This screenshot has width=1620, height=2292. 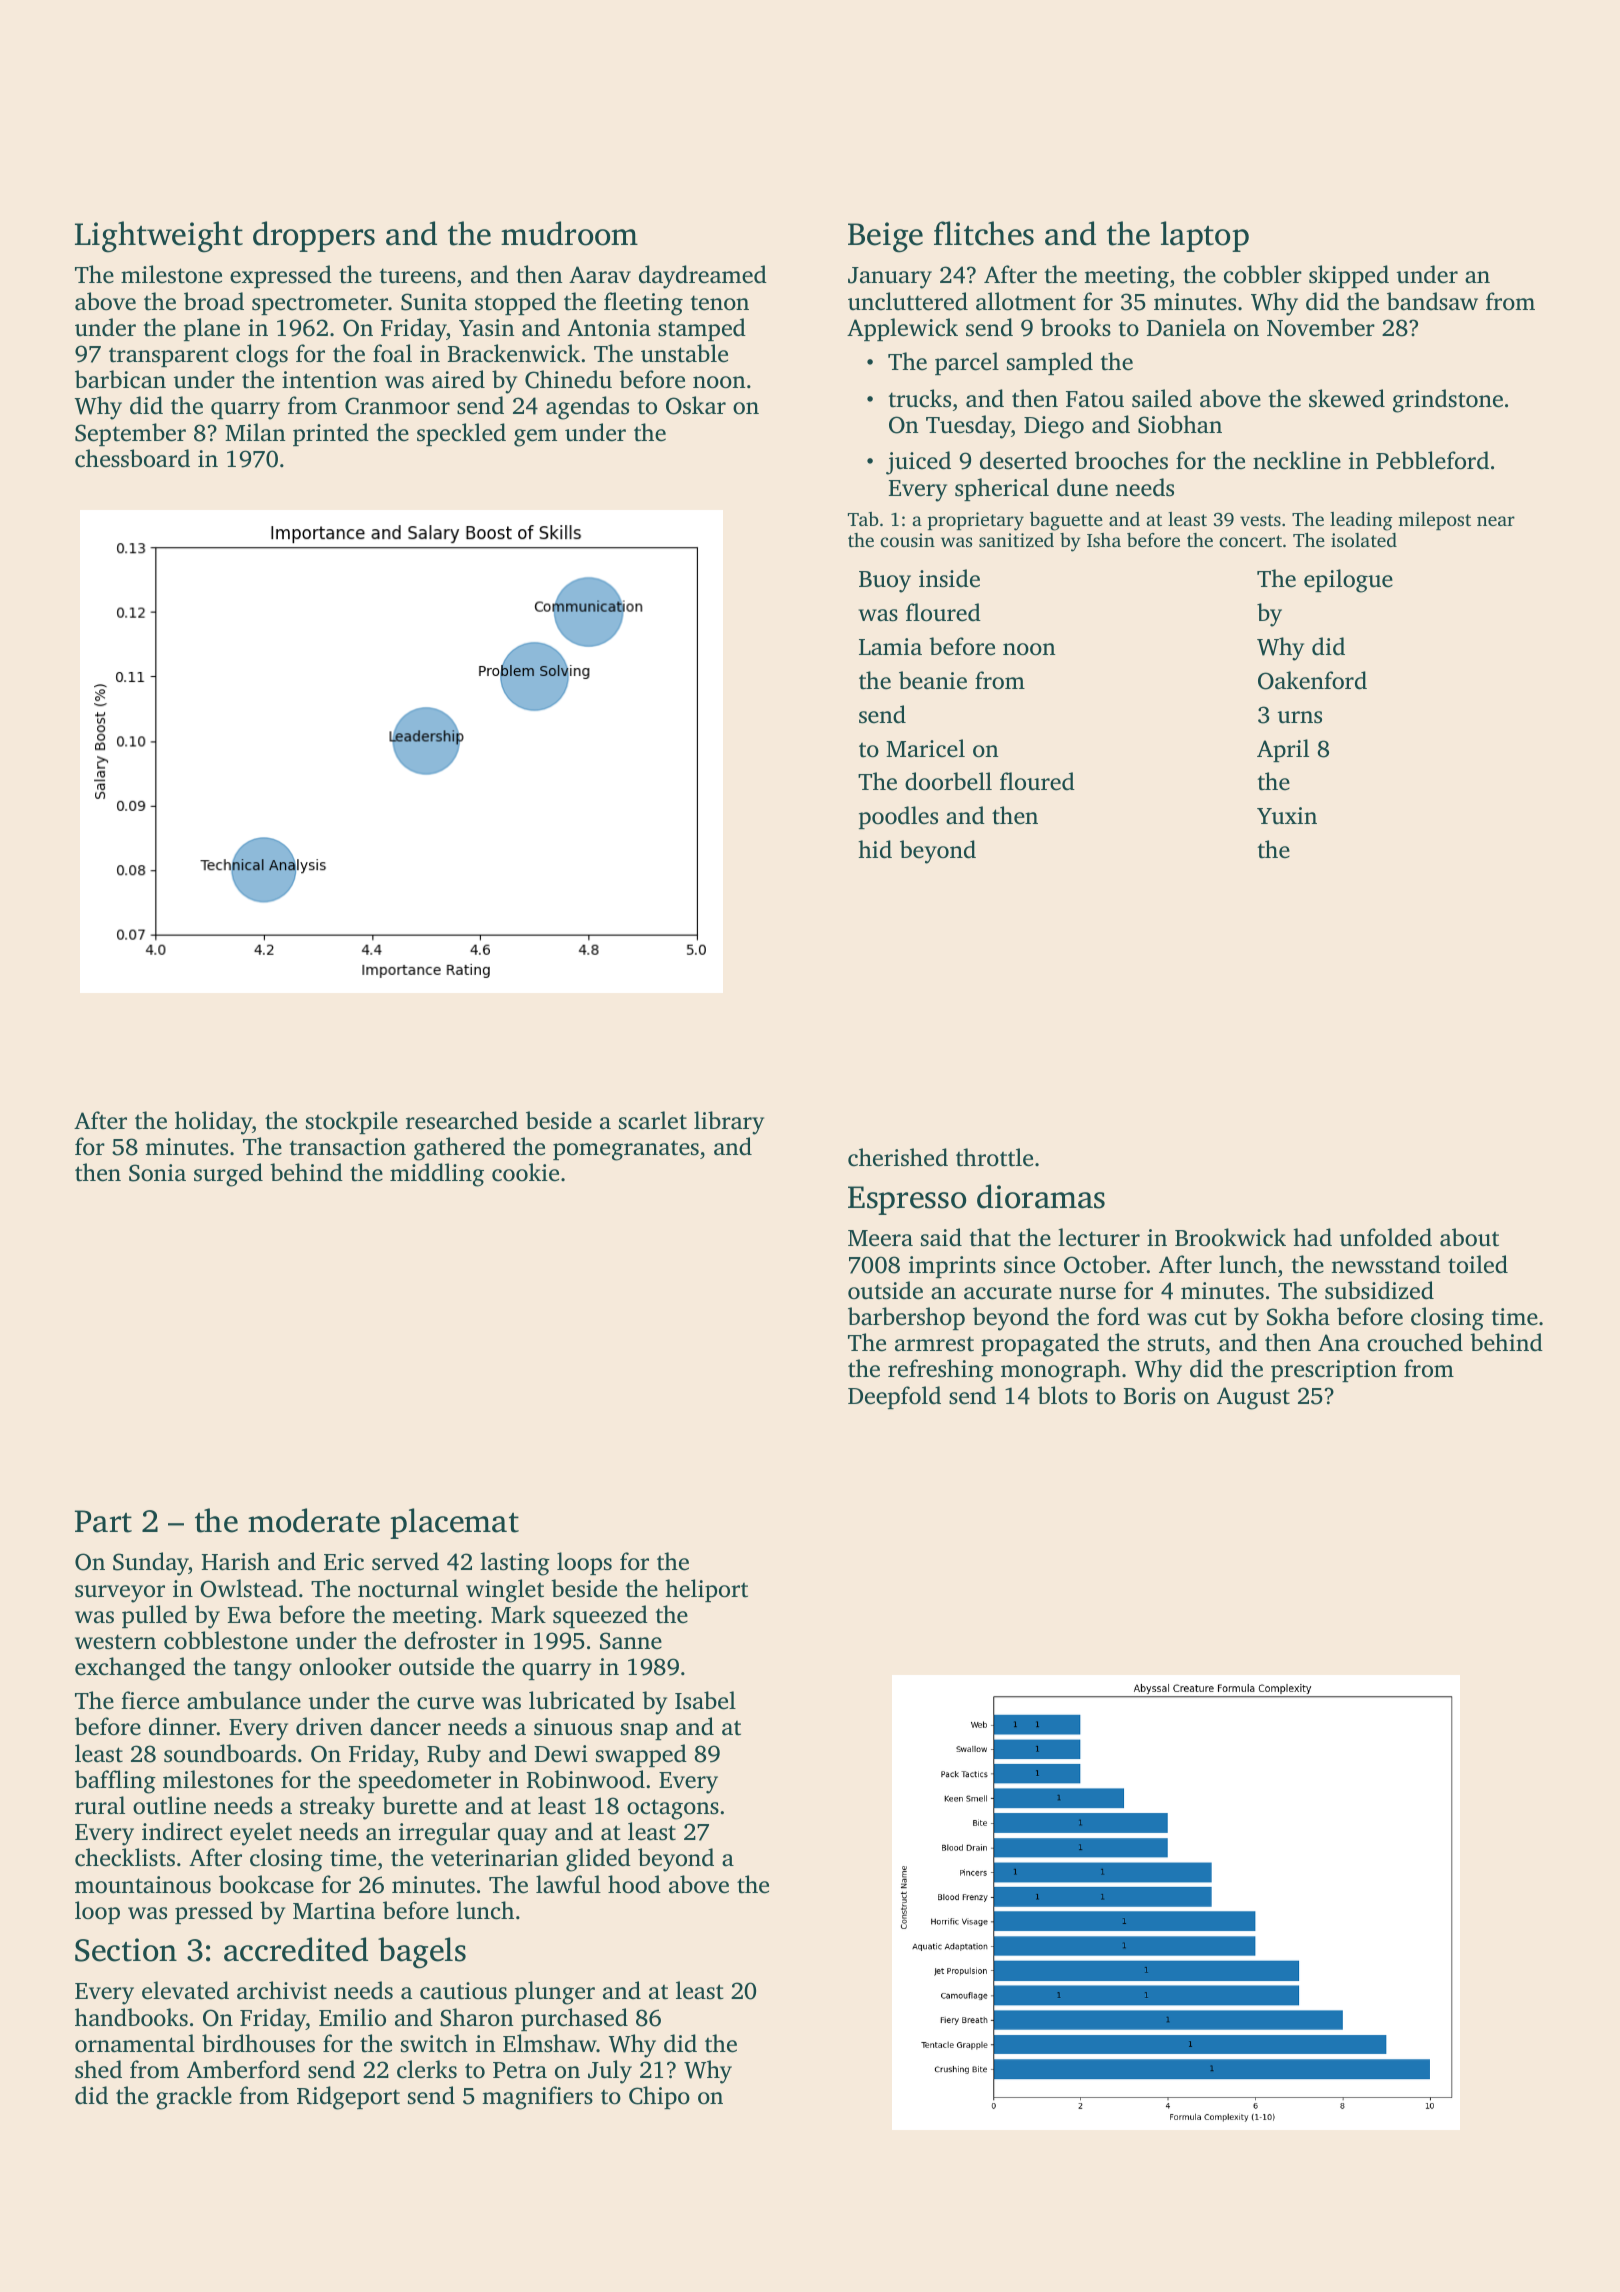 What do you see at coordinates (574, 2019) in the screenshot?
I see `purchased` at bounding box center [574, 2019].
